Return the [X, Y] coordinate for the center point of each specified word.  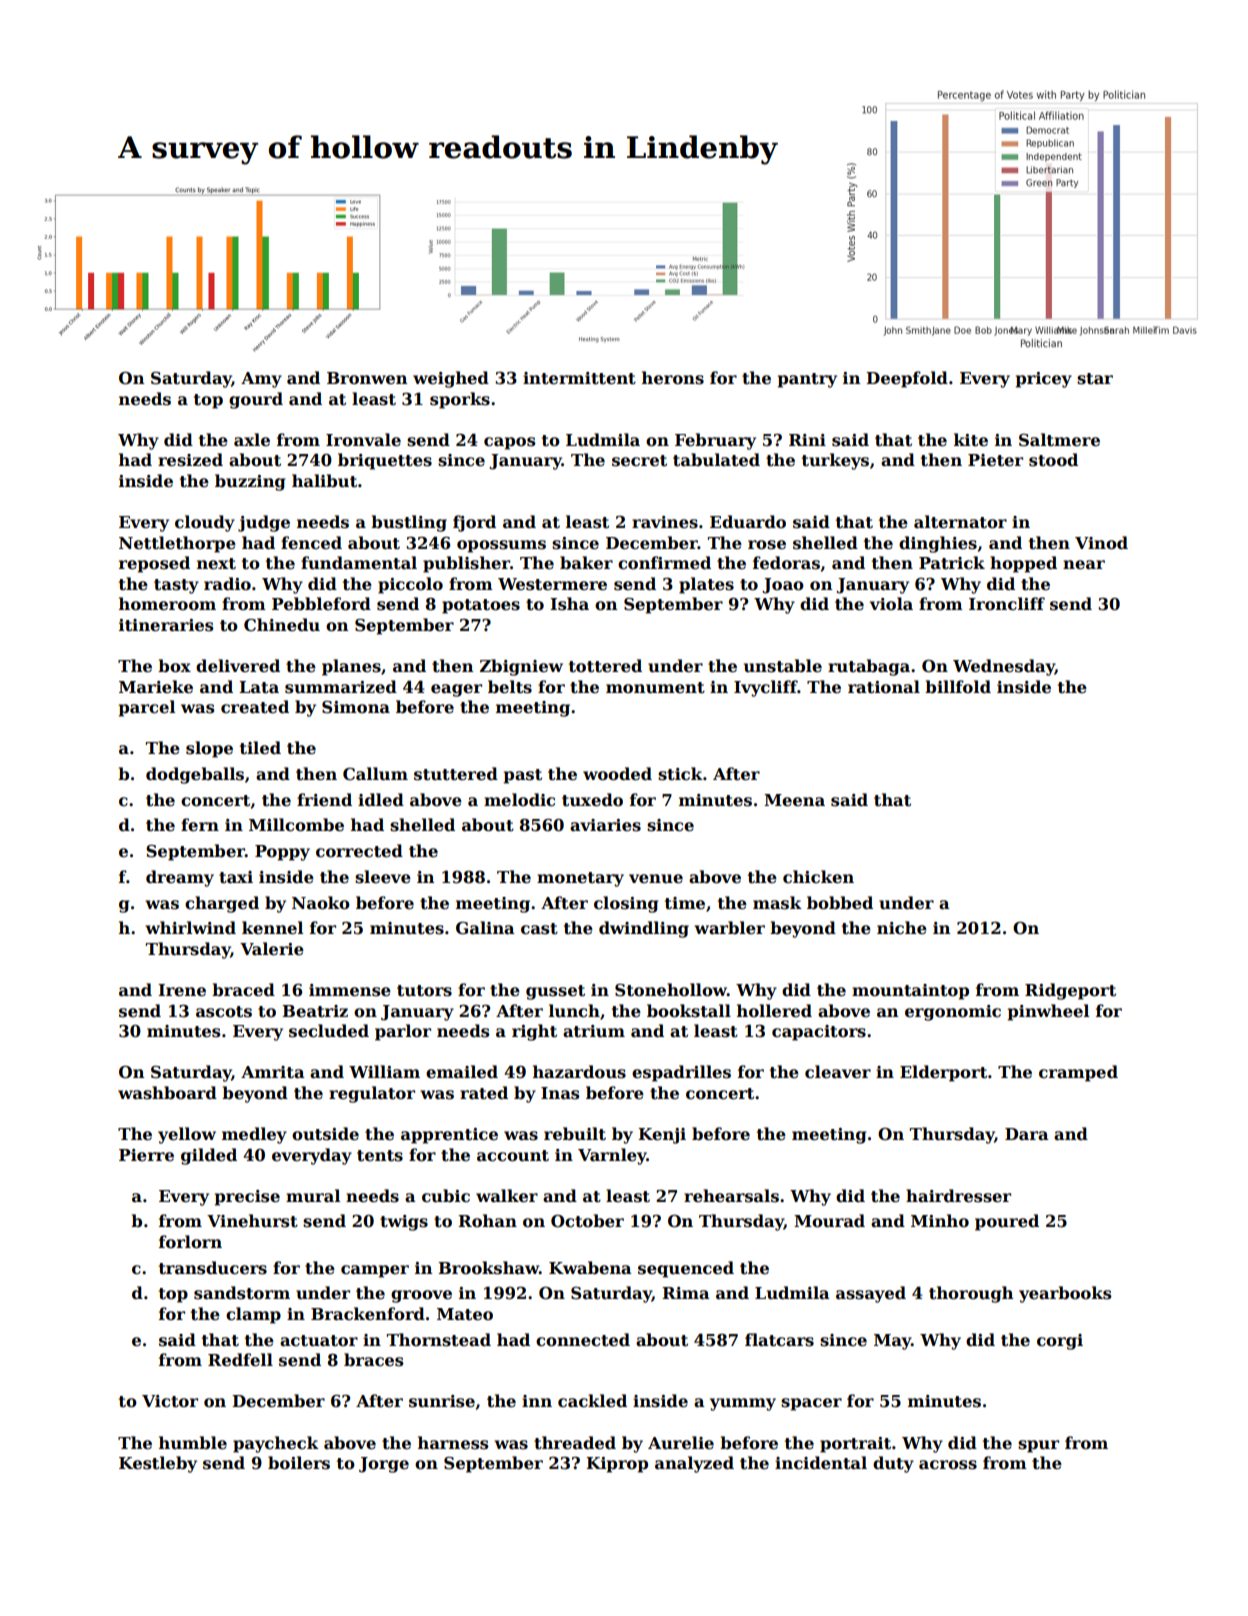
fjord [474, 523]
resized [190, 460]
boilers [299, 1463]
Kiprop [617, 1465]
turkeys [835, 461]
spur [1038, 1446]
